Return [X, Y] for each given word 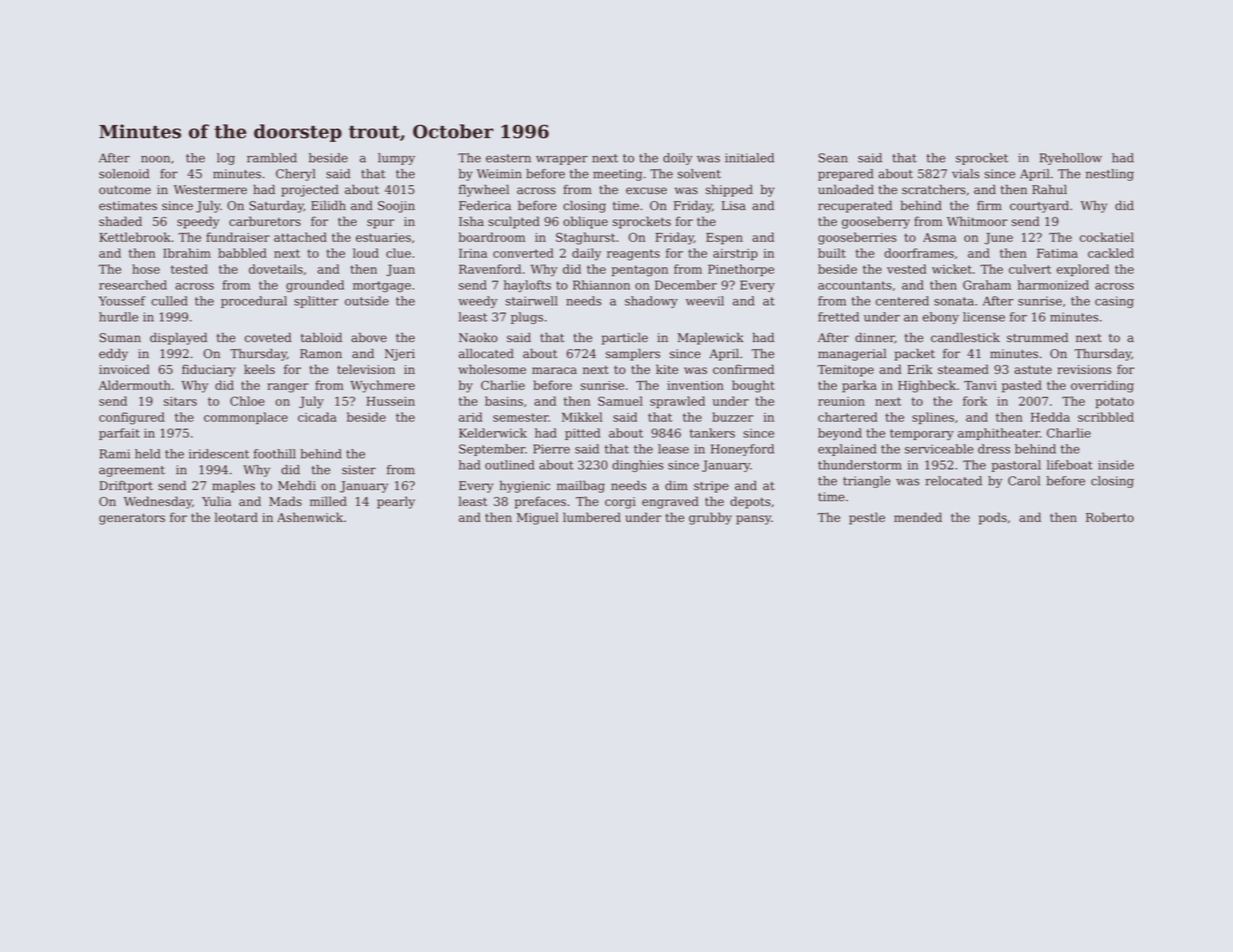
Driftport [126, 487]
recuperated [855, 207]
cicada [317, 417]
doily [677, 159]
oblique [585, 222]
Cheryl [295, 175]
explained [847, 450]
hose [146, 269]
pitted [582, 434]
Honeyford [742, 450]
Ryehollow [1071, 159]
